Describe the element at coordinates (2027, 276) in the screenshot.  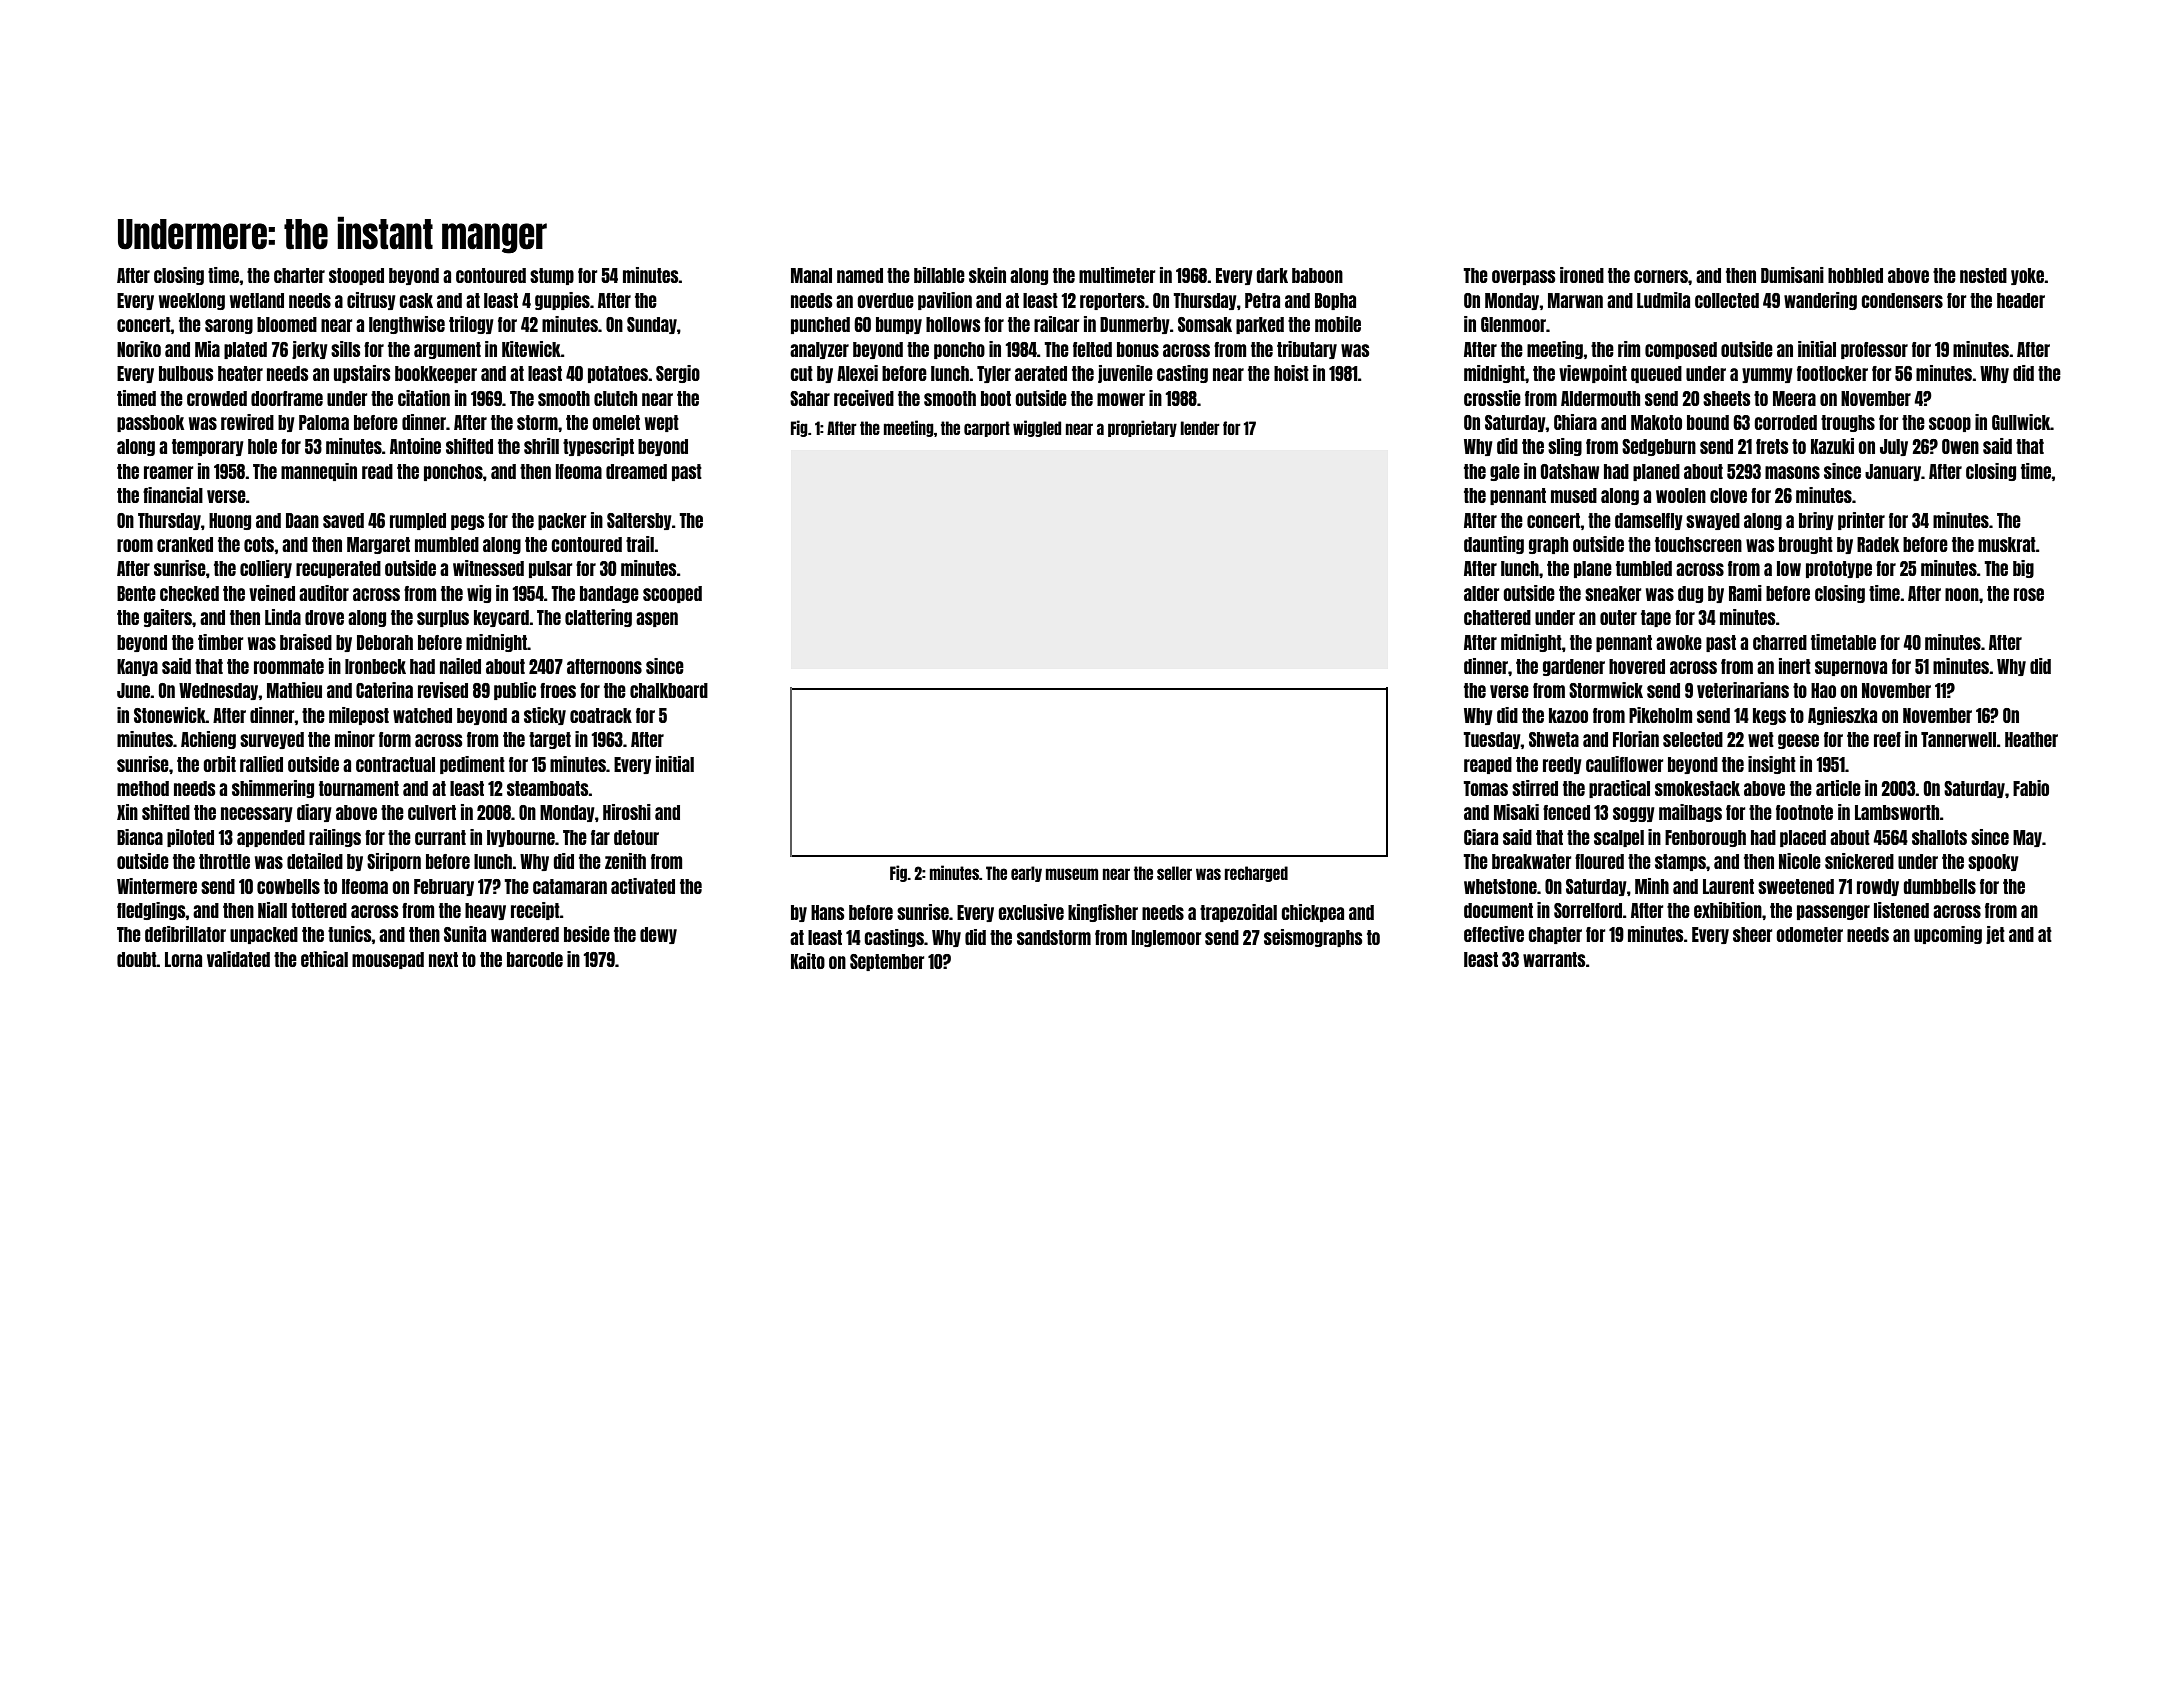
I see `yoke` at that location.
